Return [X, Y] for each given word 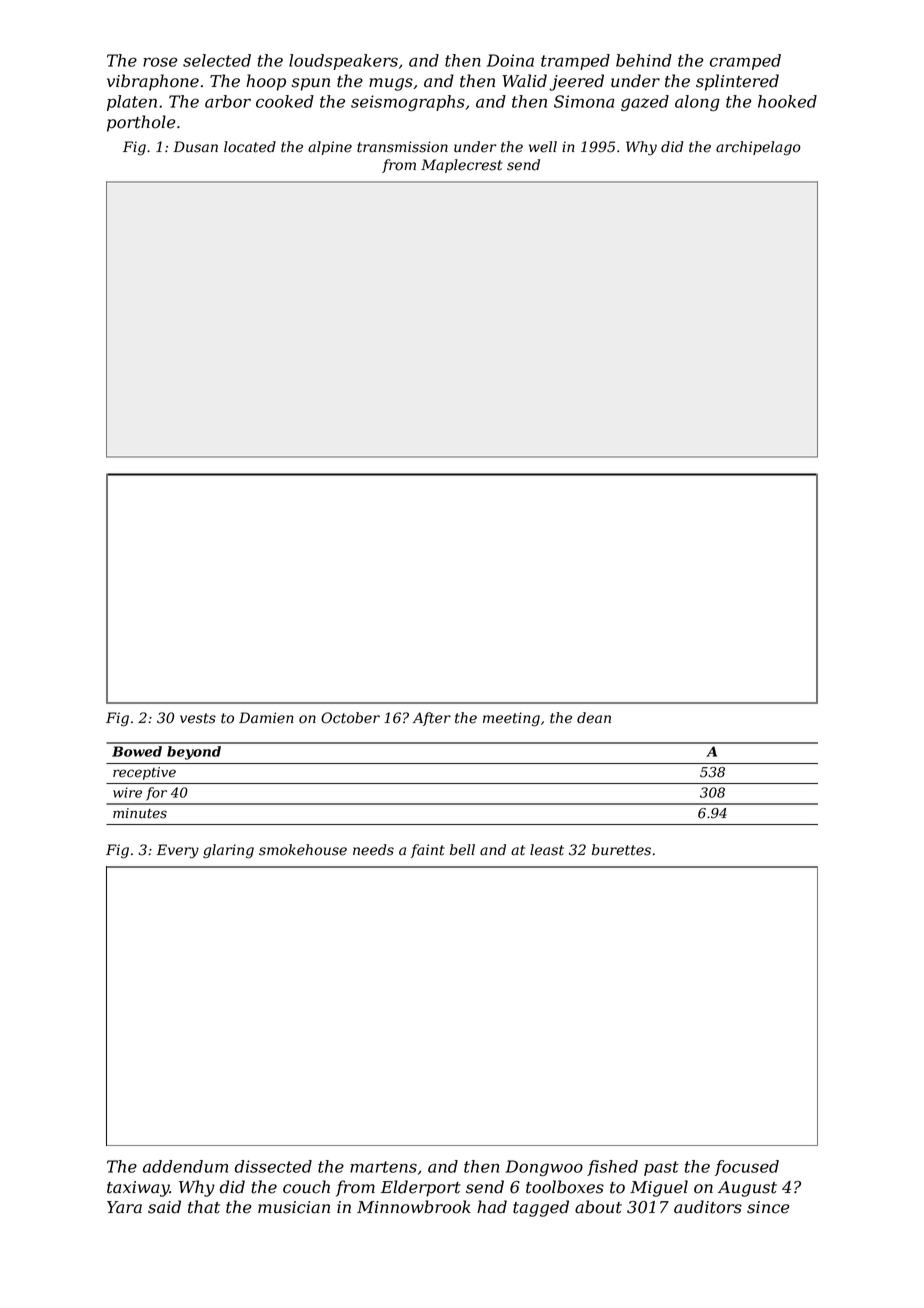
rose [160, 62]
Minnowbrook [414, 1207]
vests [198, 718]
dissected [273, 1166]
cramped [745, 62]
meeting [511, 719]
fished [612, 1168]
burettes [621, 850]
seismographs [408, 103]
